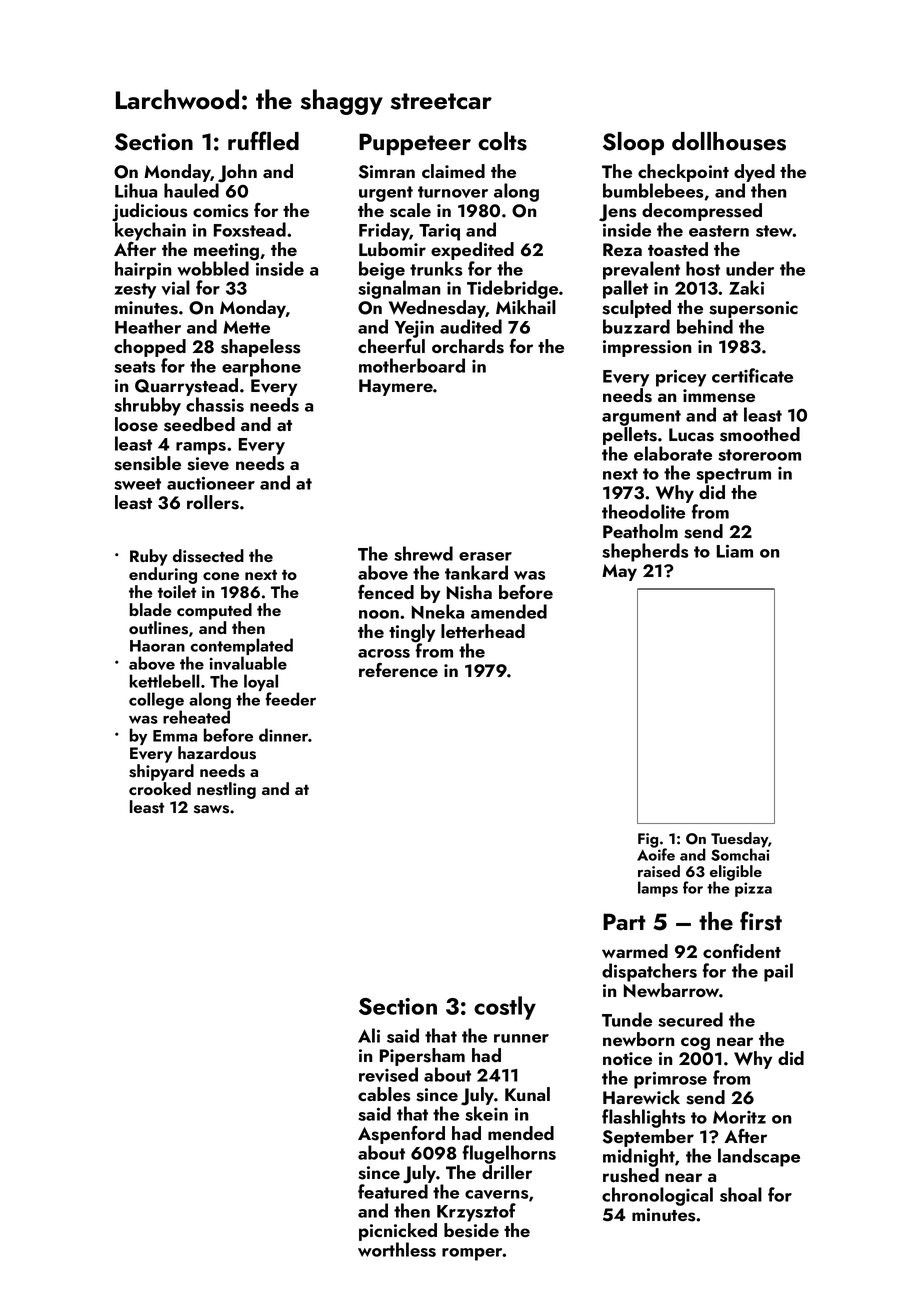  What do you see at coordinates (263, 141) in the image?
I see `ruffled` at bounding box center [263, 141].
